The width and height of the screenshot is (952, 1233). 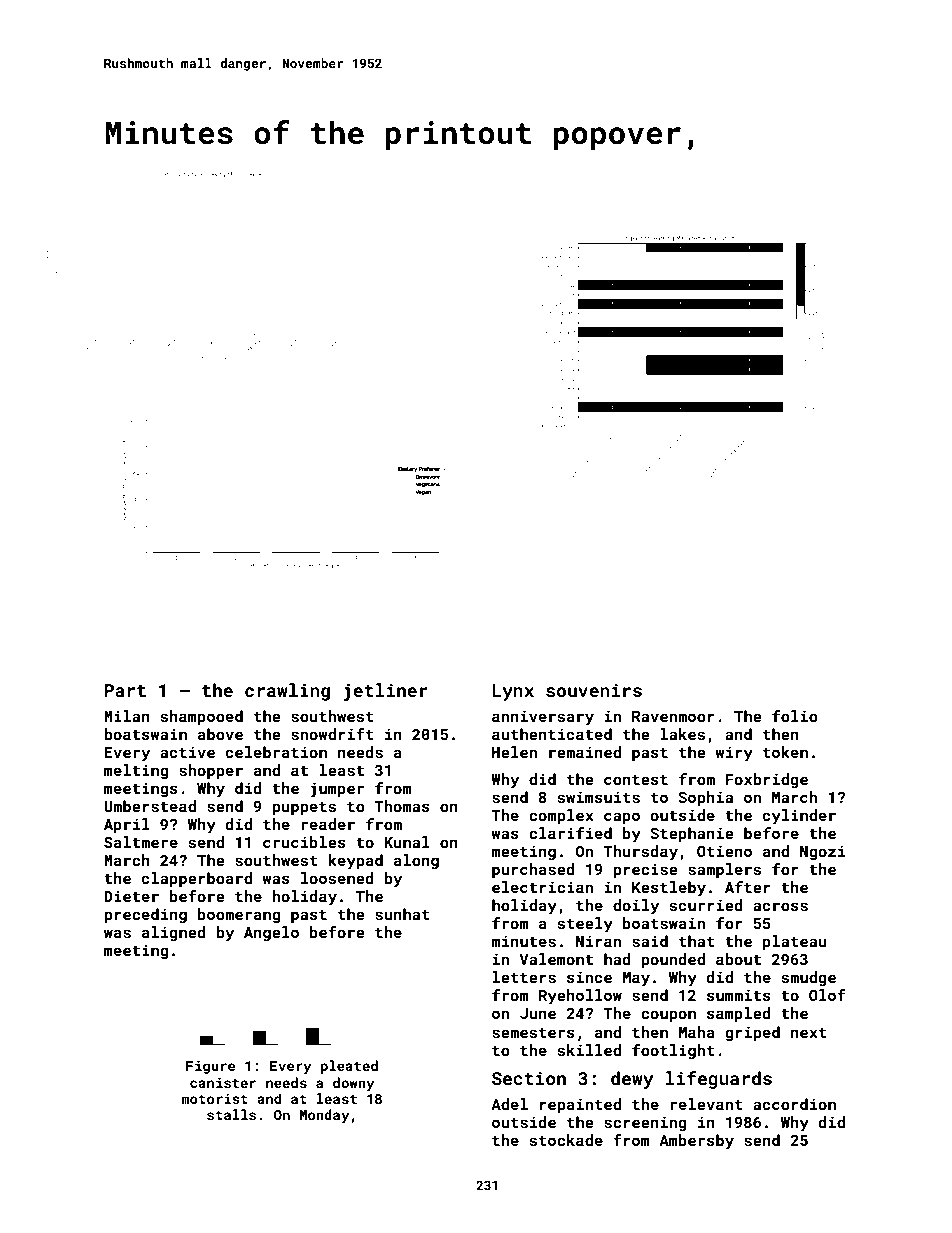 I want to click on Lynx, so click(x=513, y=692).
